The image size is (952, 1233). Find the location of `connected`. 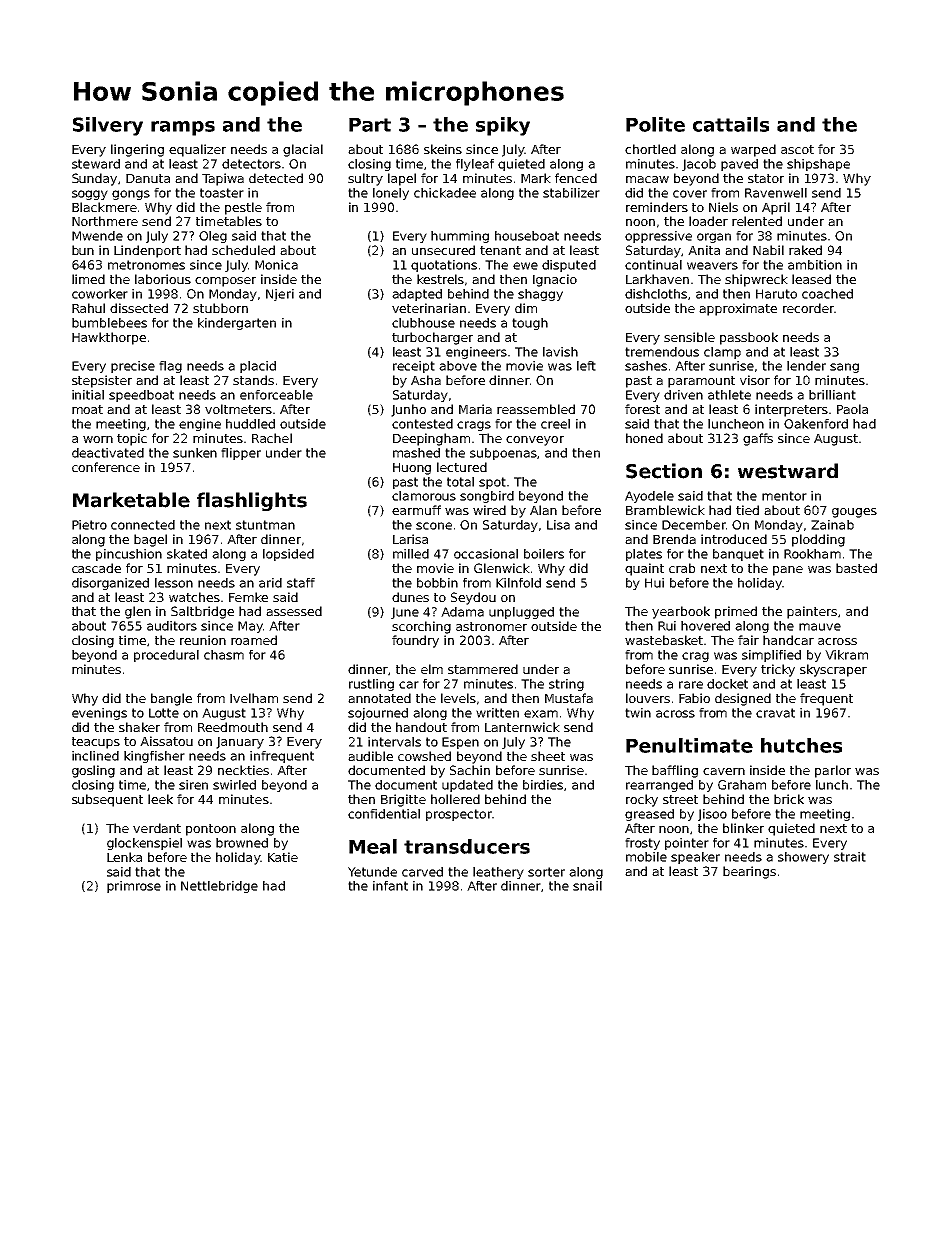

connected is located at coordinates (143, 525).
